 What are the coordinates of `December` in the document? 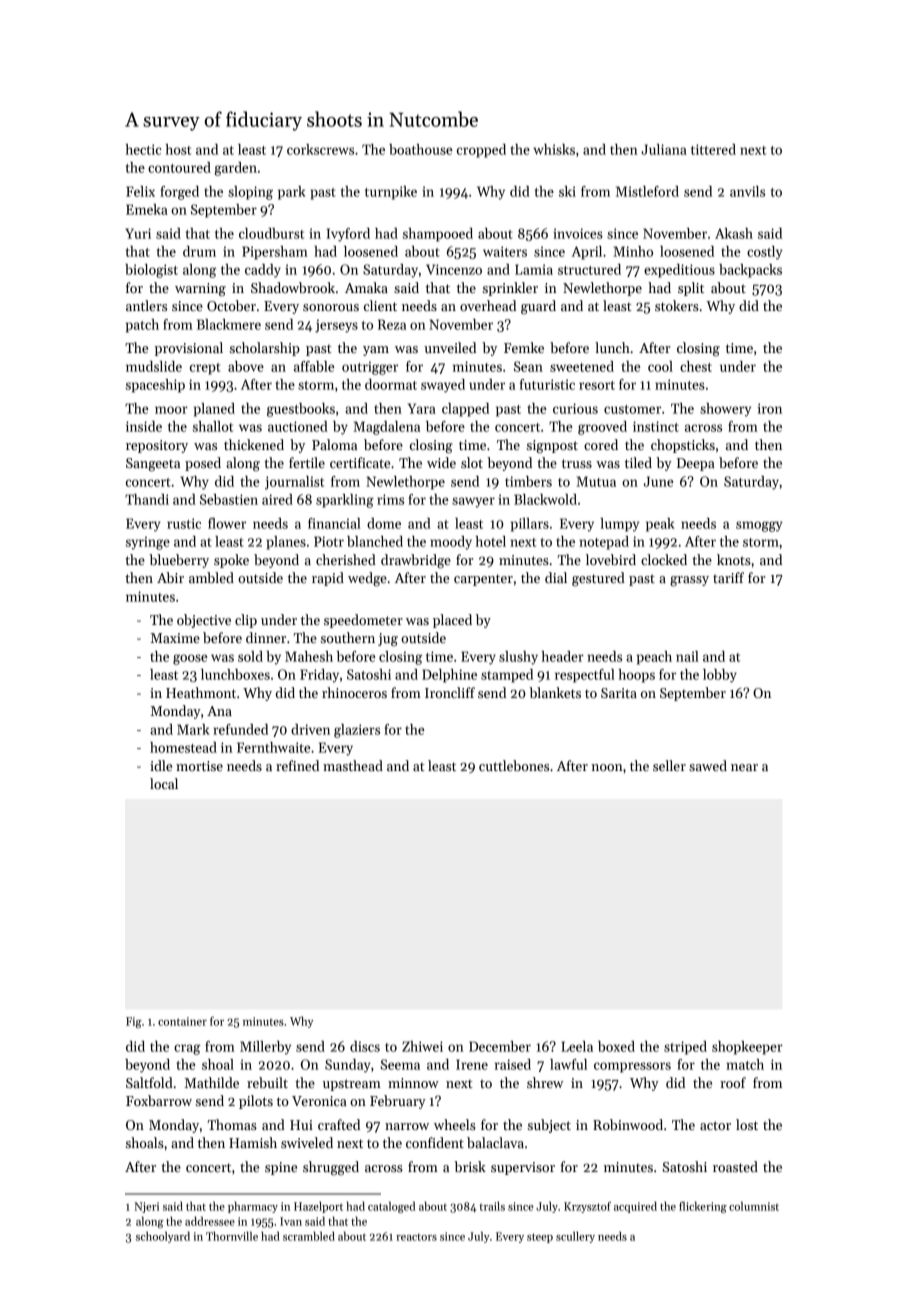 It's located at (500, 1046).
